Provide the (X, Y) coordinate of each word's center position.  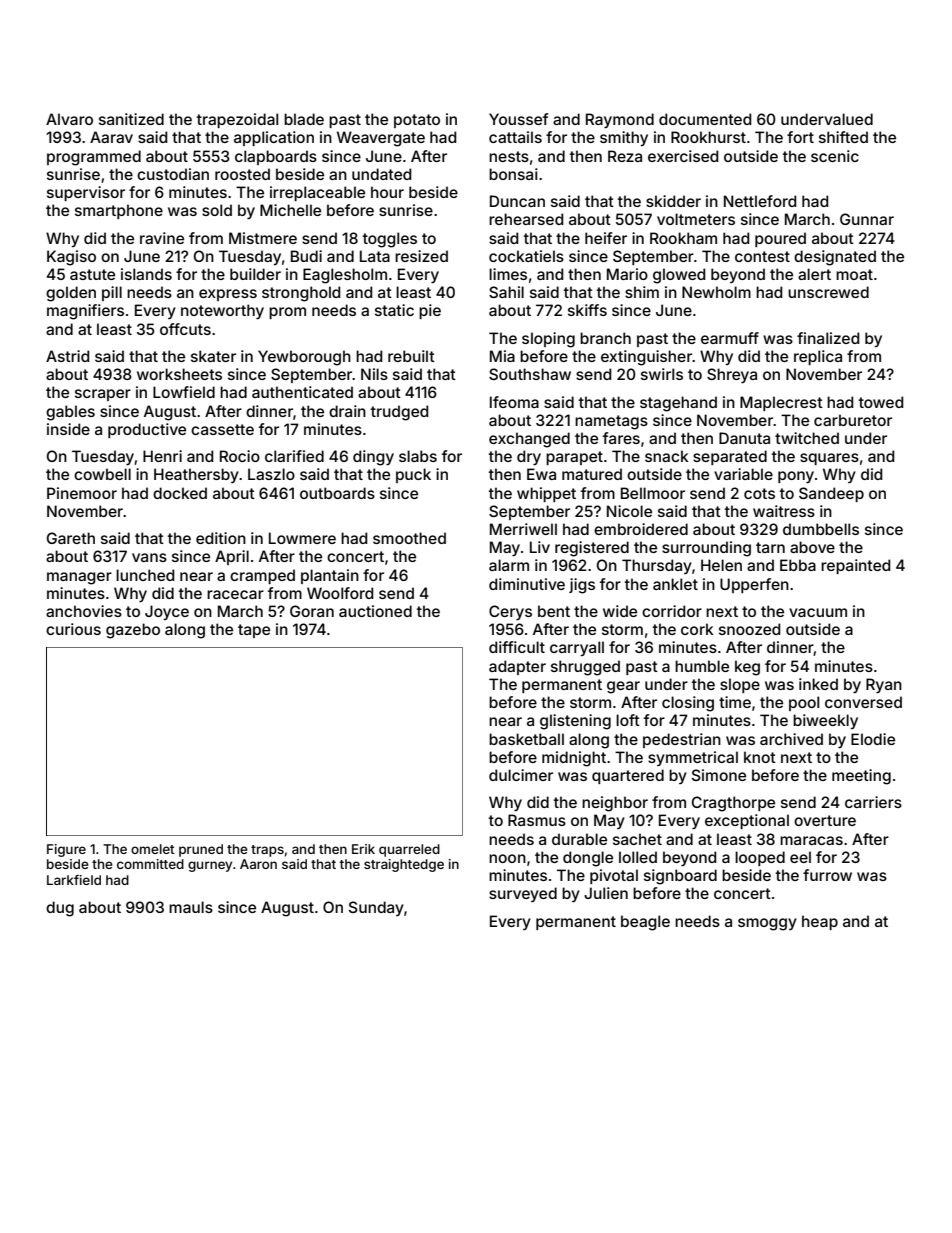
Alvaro (69, 119)
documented (705, 119)
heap (820, 922)
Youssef (518, 119)
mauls (191, 907)
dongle (588, 859)
